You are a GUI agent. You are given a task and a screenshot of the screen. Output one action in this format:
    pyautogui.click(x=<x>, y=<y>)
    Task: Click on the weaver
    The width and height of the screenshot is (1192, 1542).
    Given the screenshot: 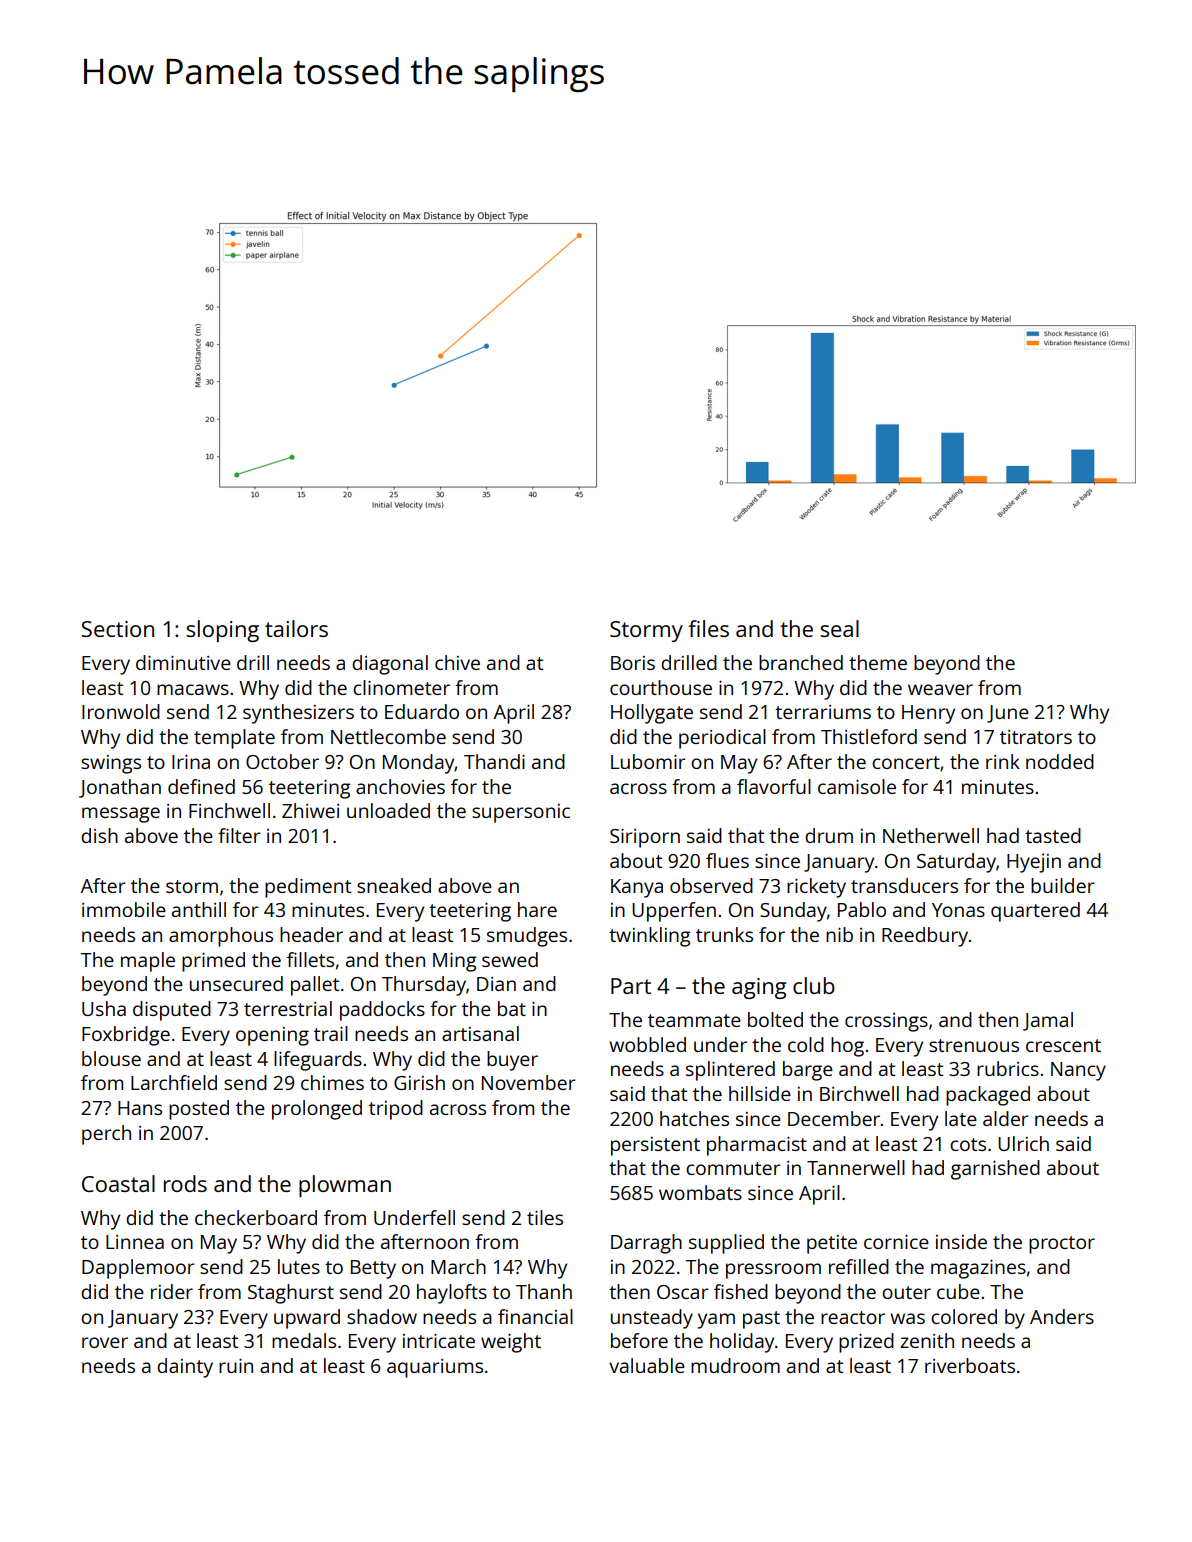 What is the action you would take?
    pyautogui.click(x=940, y=689)
